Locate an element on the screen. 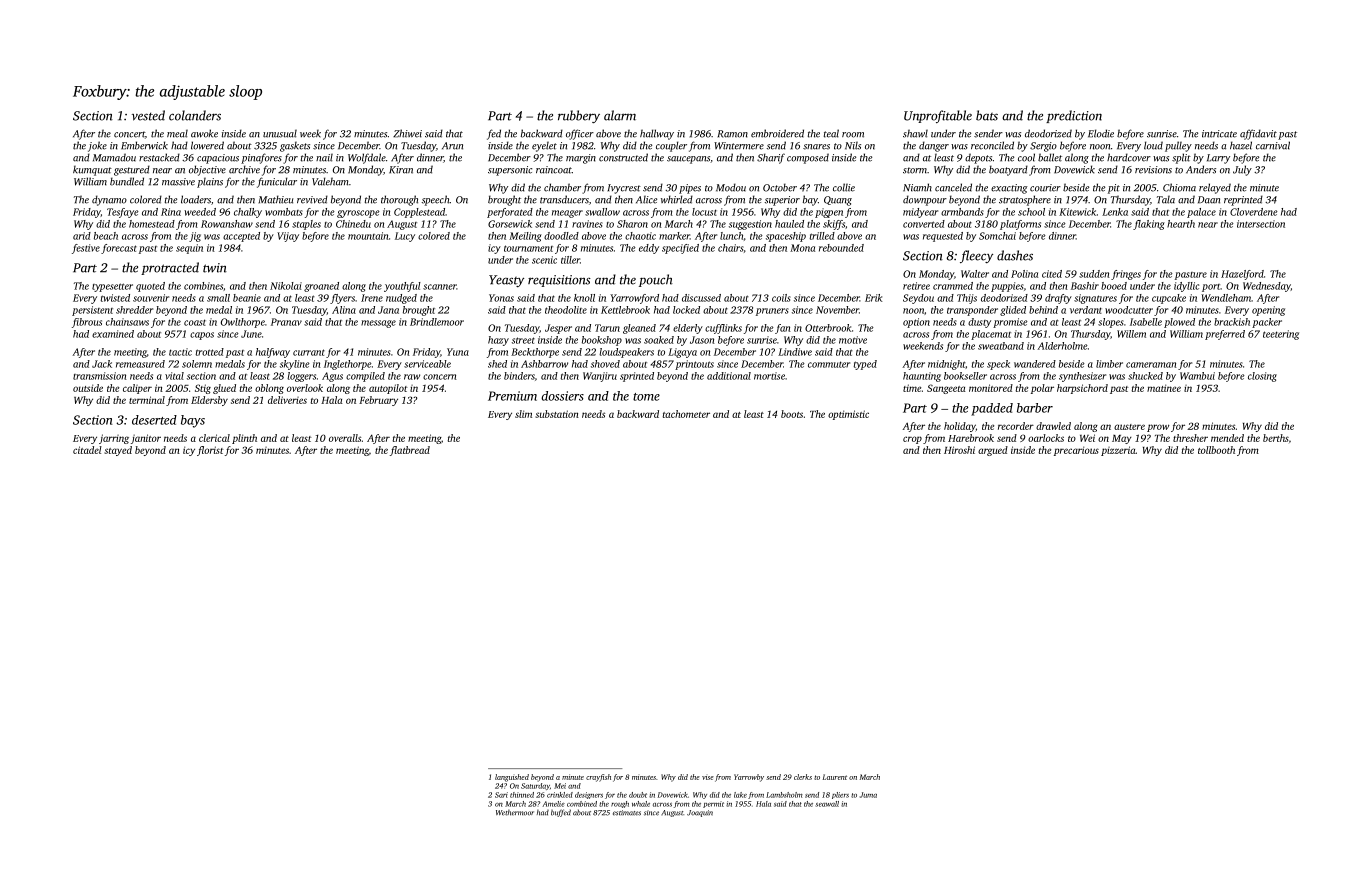  flatbread is located at coordinates (410, 451).
